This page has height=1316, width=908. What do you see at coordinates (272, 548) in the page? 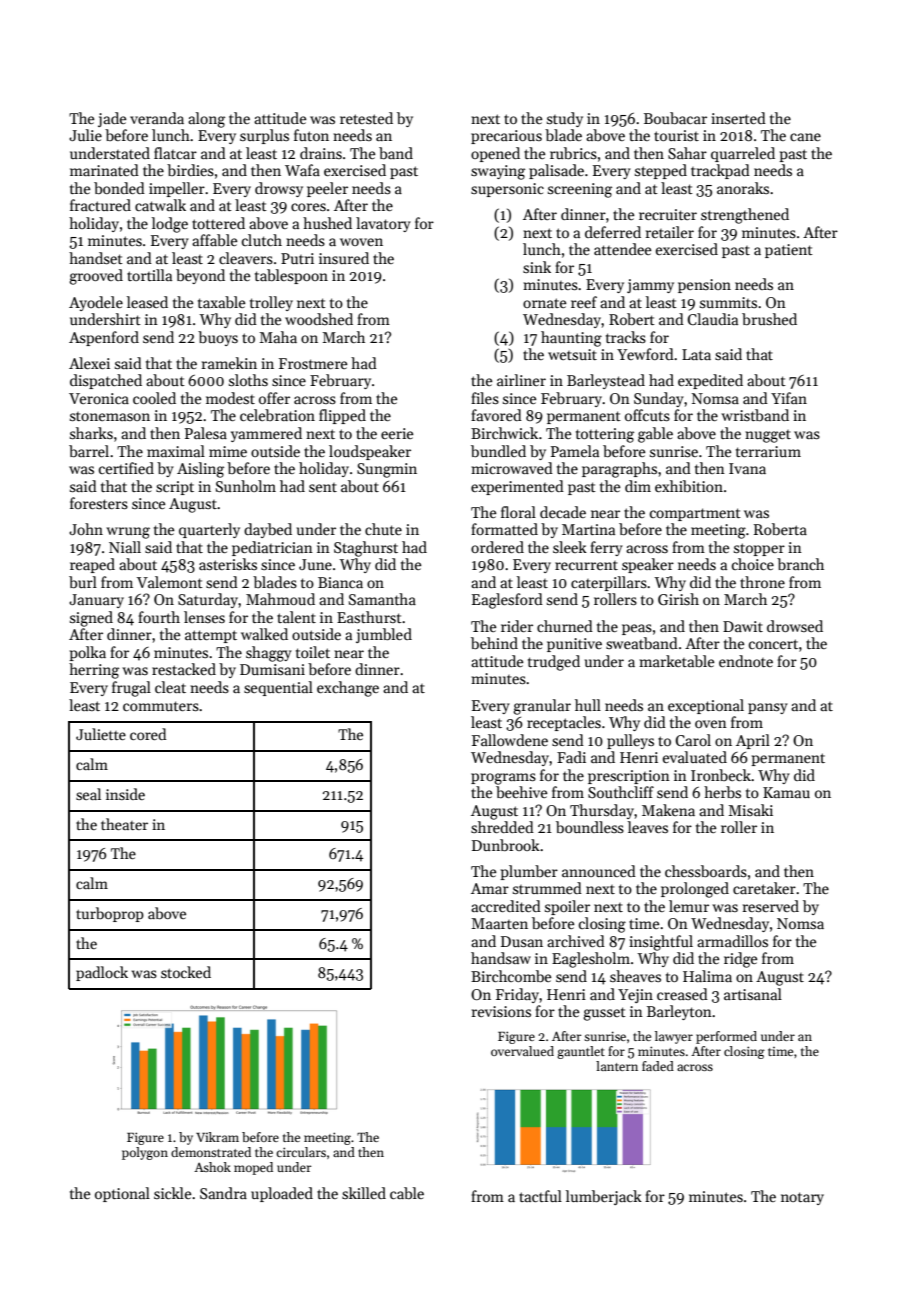
I see `pediatrician` at bounding box center [272, 548].
